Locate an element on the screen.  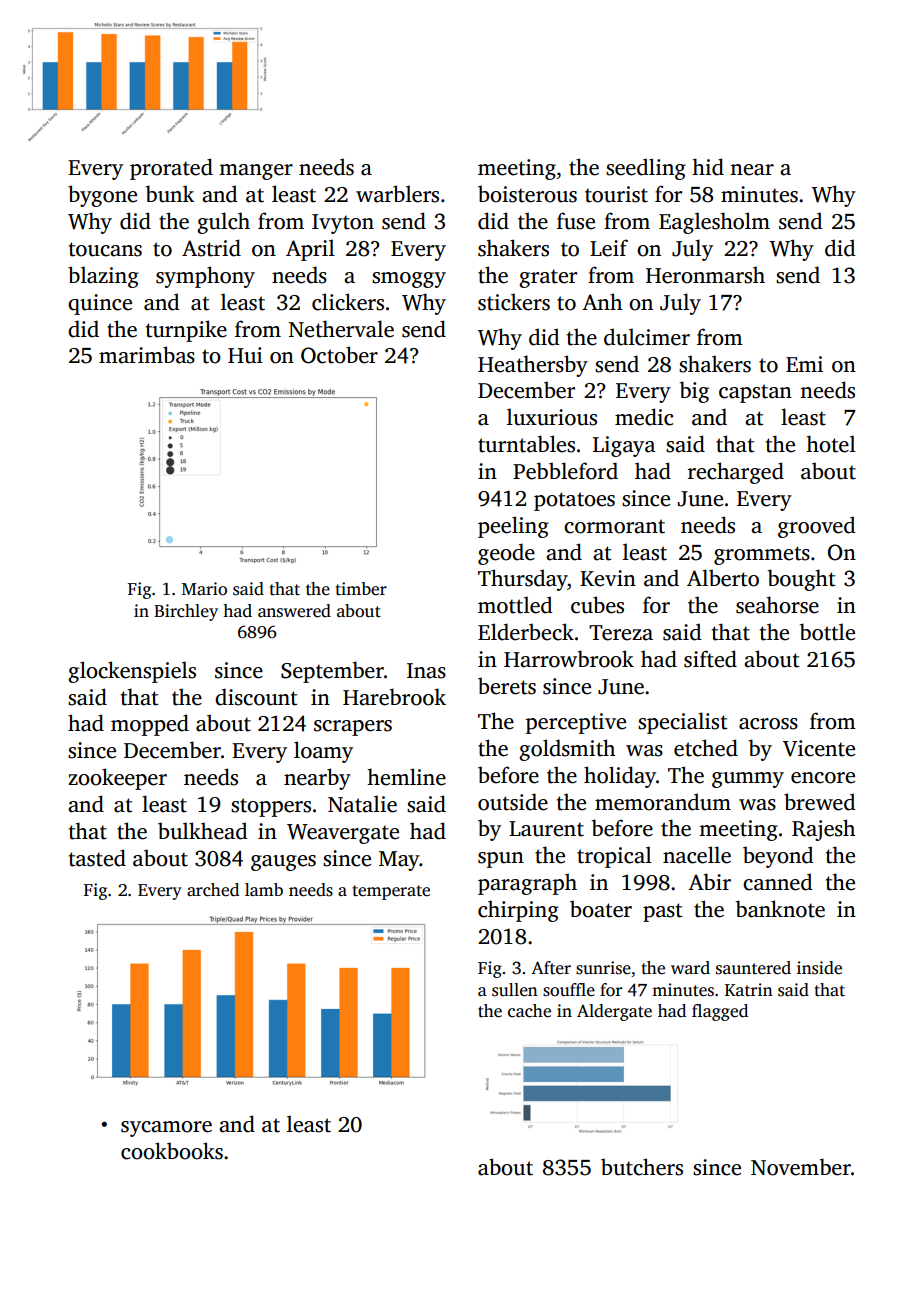
timber is located at coordinates (361, 589).
